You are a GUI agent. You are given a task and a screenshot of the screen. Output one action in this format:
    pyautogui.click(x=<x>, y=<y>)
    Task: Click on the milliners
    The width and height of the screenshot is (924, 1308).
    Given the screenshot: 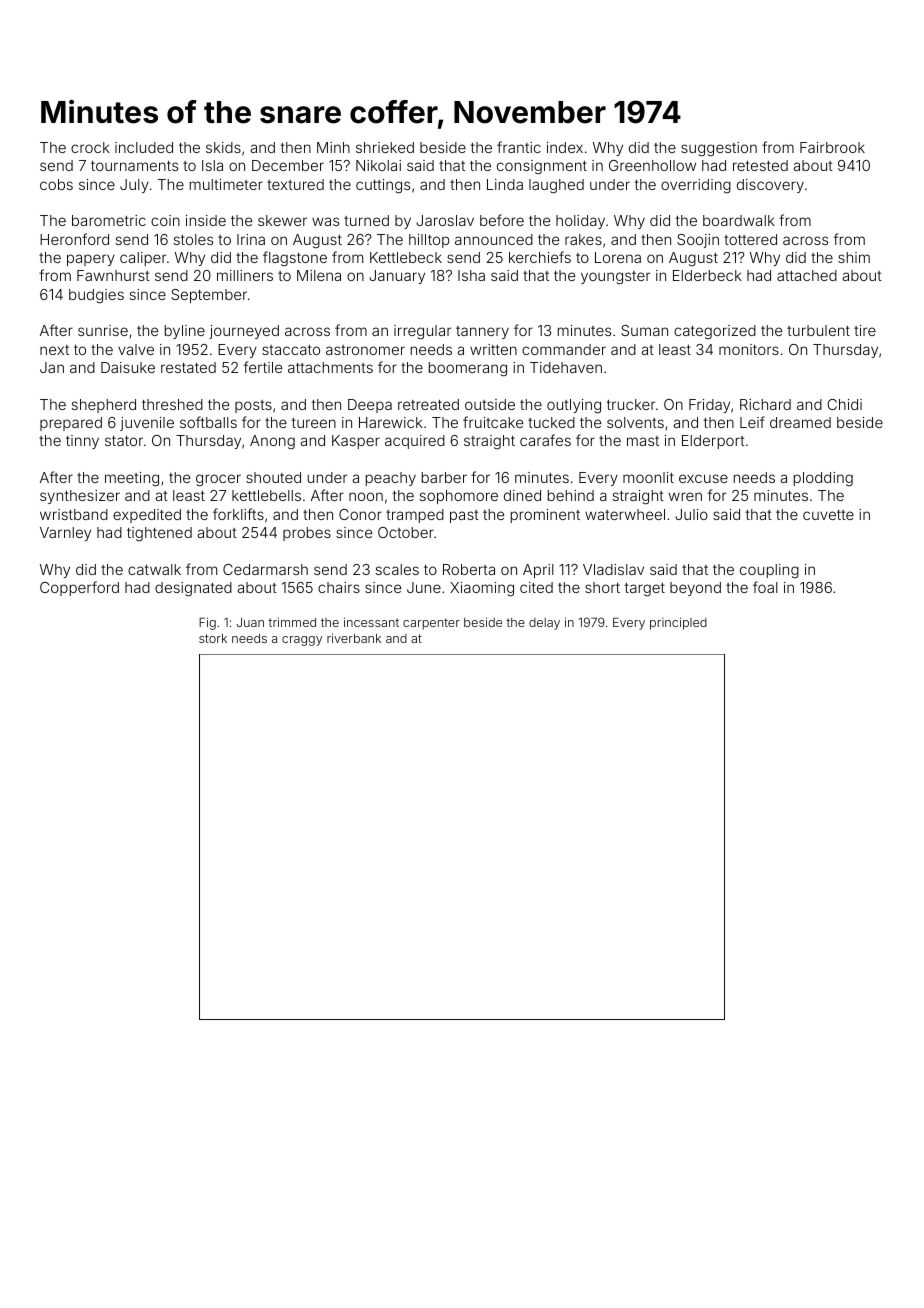 What is the action you would take?
    pyautogui.click(x=245, y=275)
